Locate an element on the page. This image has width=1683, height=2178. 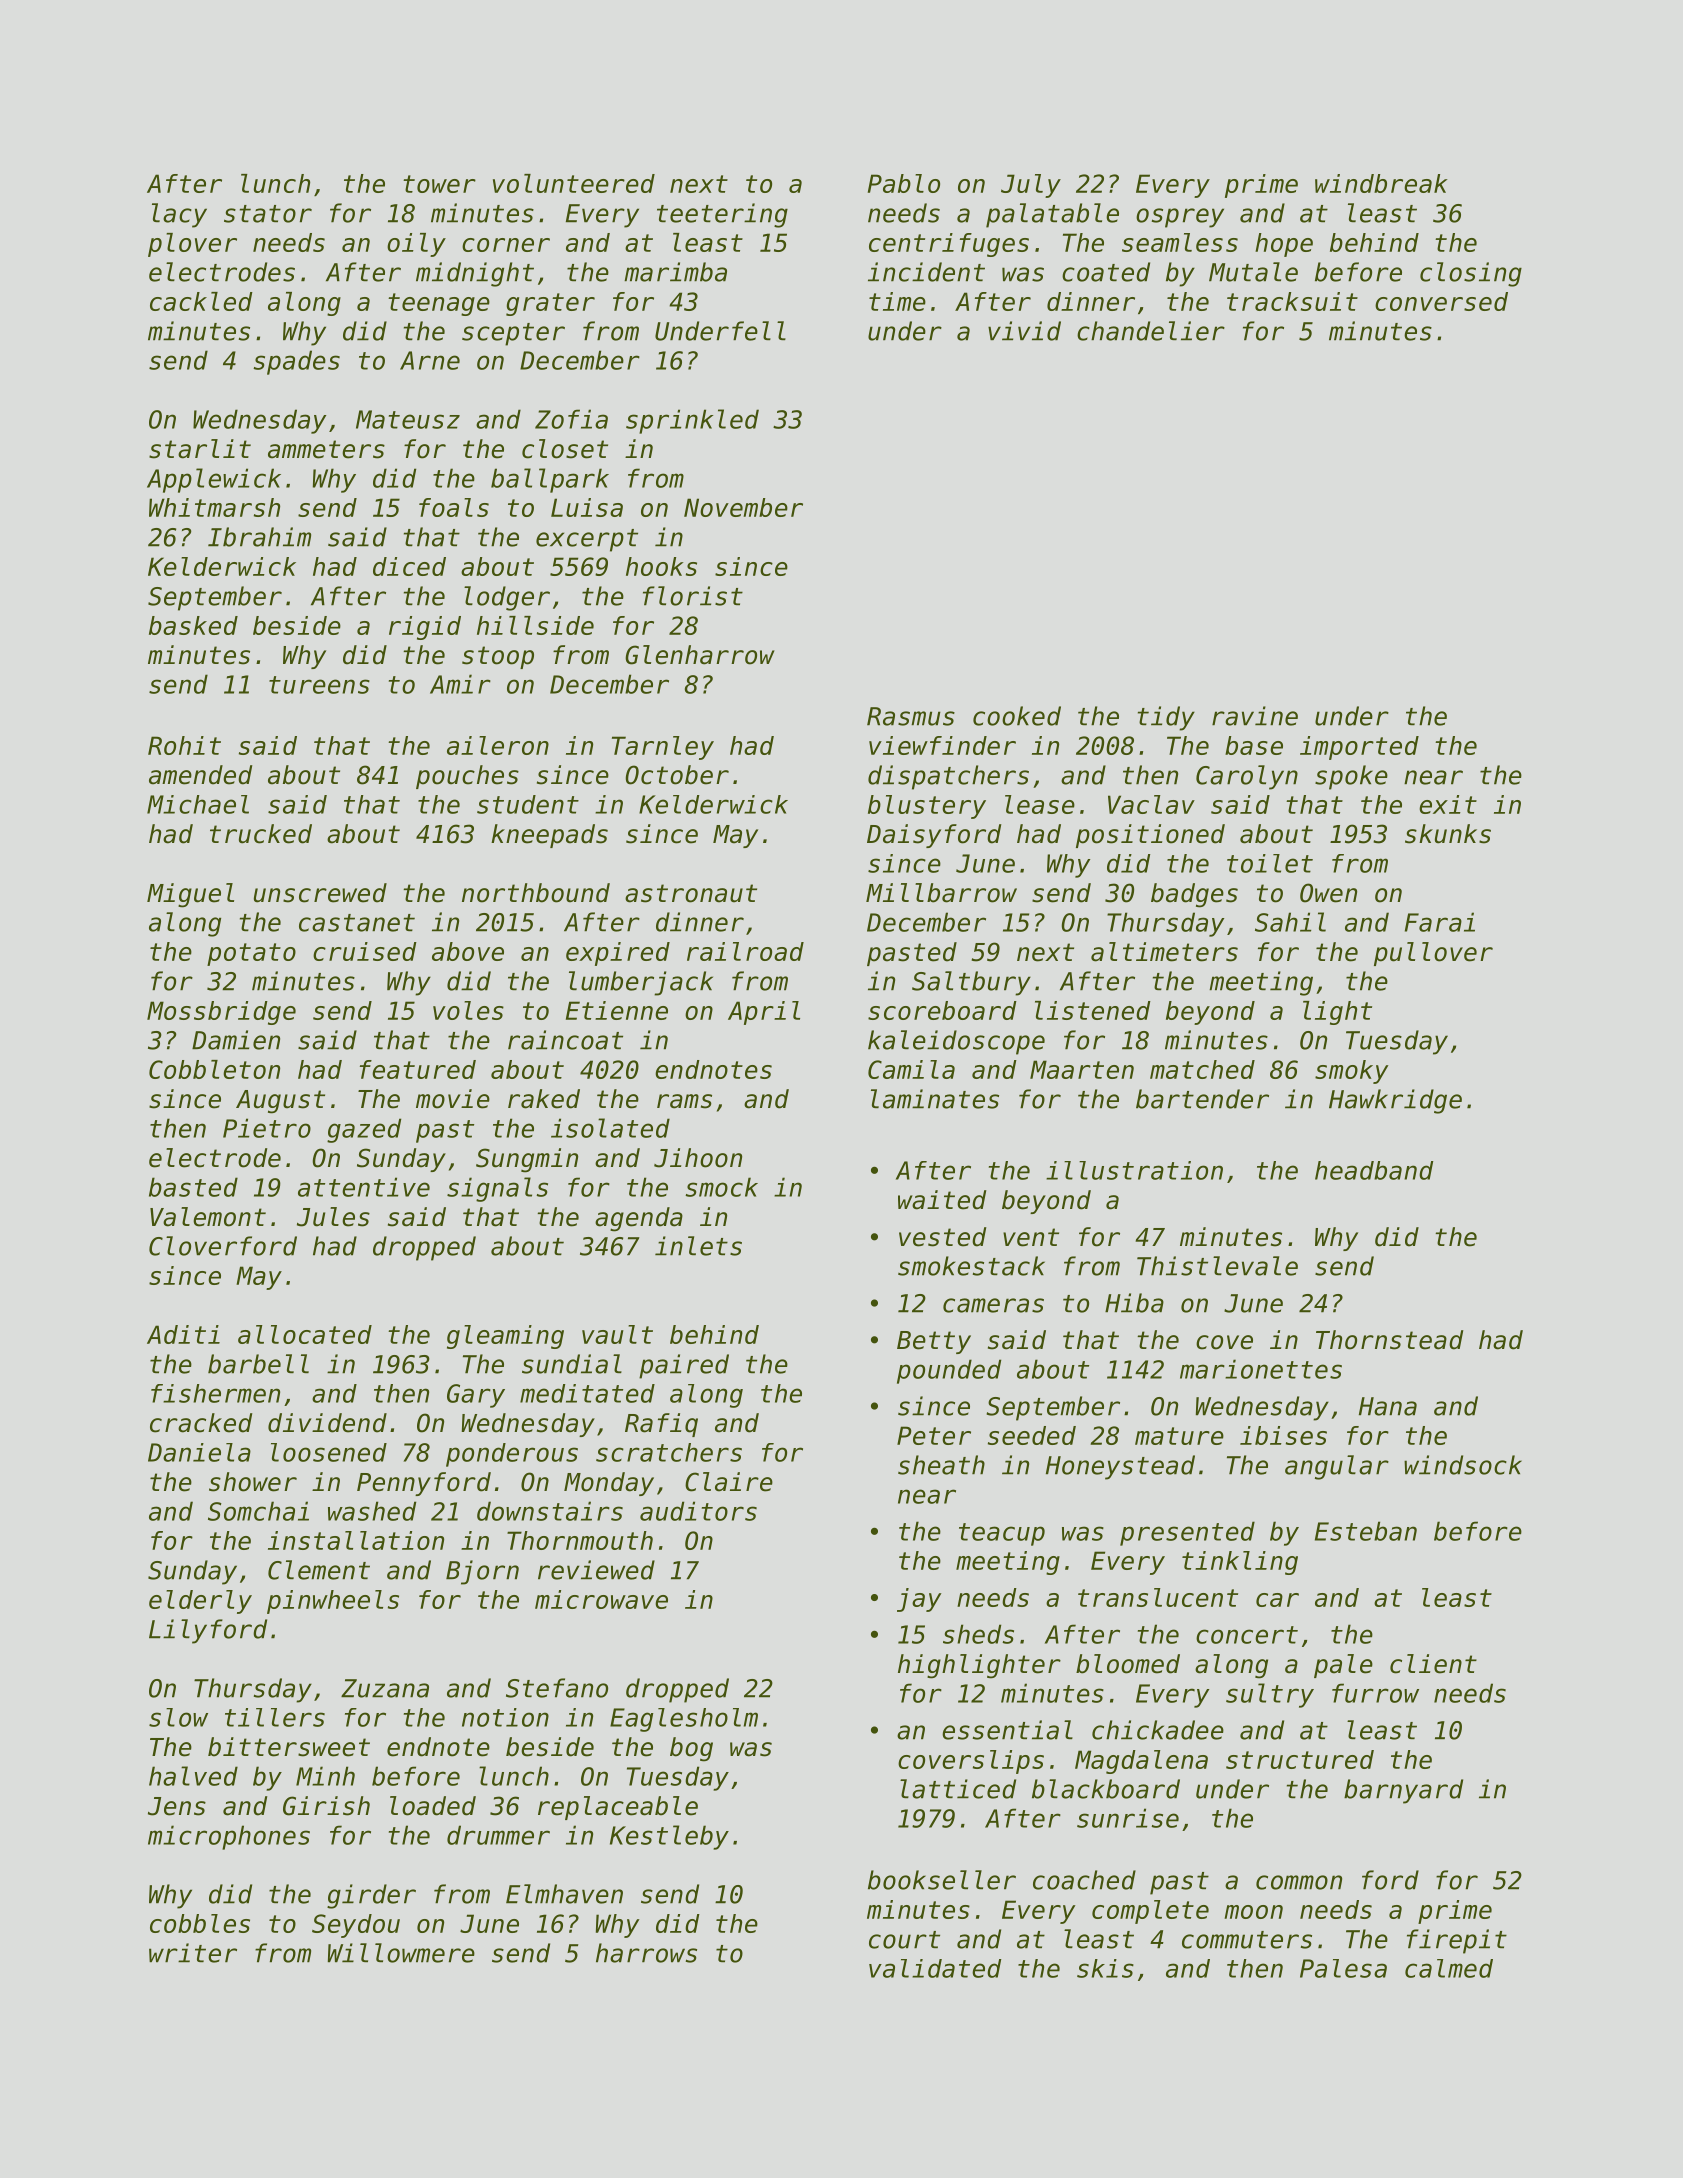
windbreak is located at coordinates (1381, 183).
